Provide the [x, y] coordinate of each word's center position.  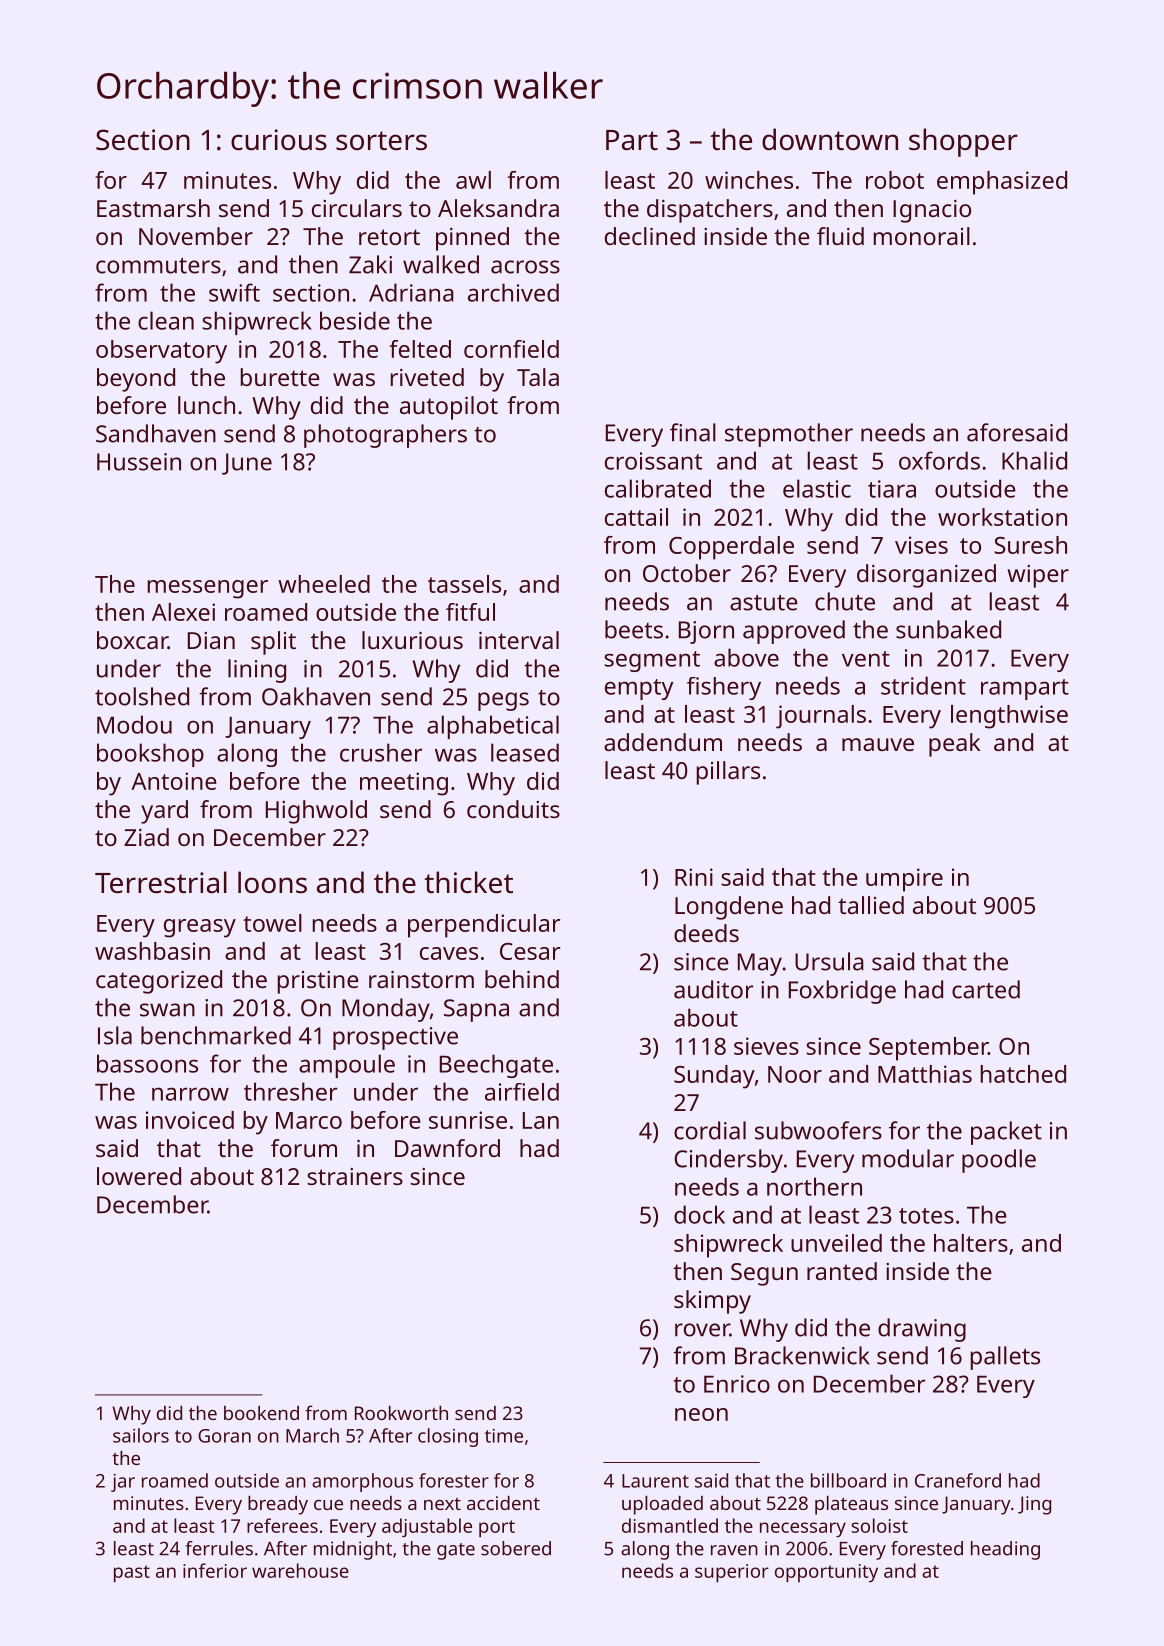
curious [279, 140]
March [312, 1435]
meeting [404, 784]
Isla [115, 1035]
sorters [381, 141]
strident [923, 685]
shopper [963, 142]
